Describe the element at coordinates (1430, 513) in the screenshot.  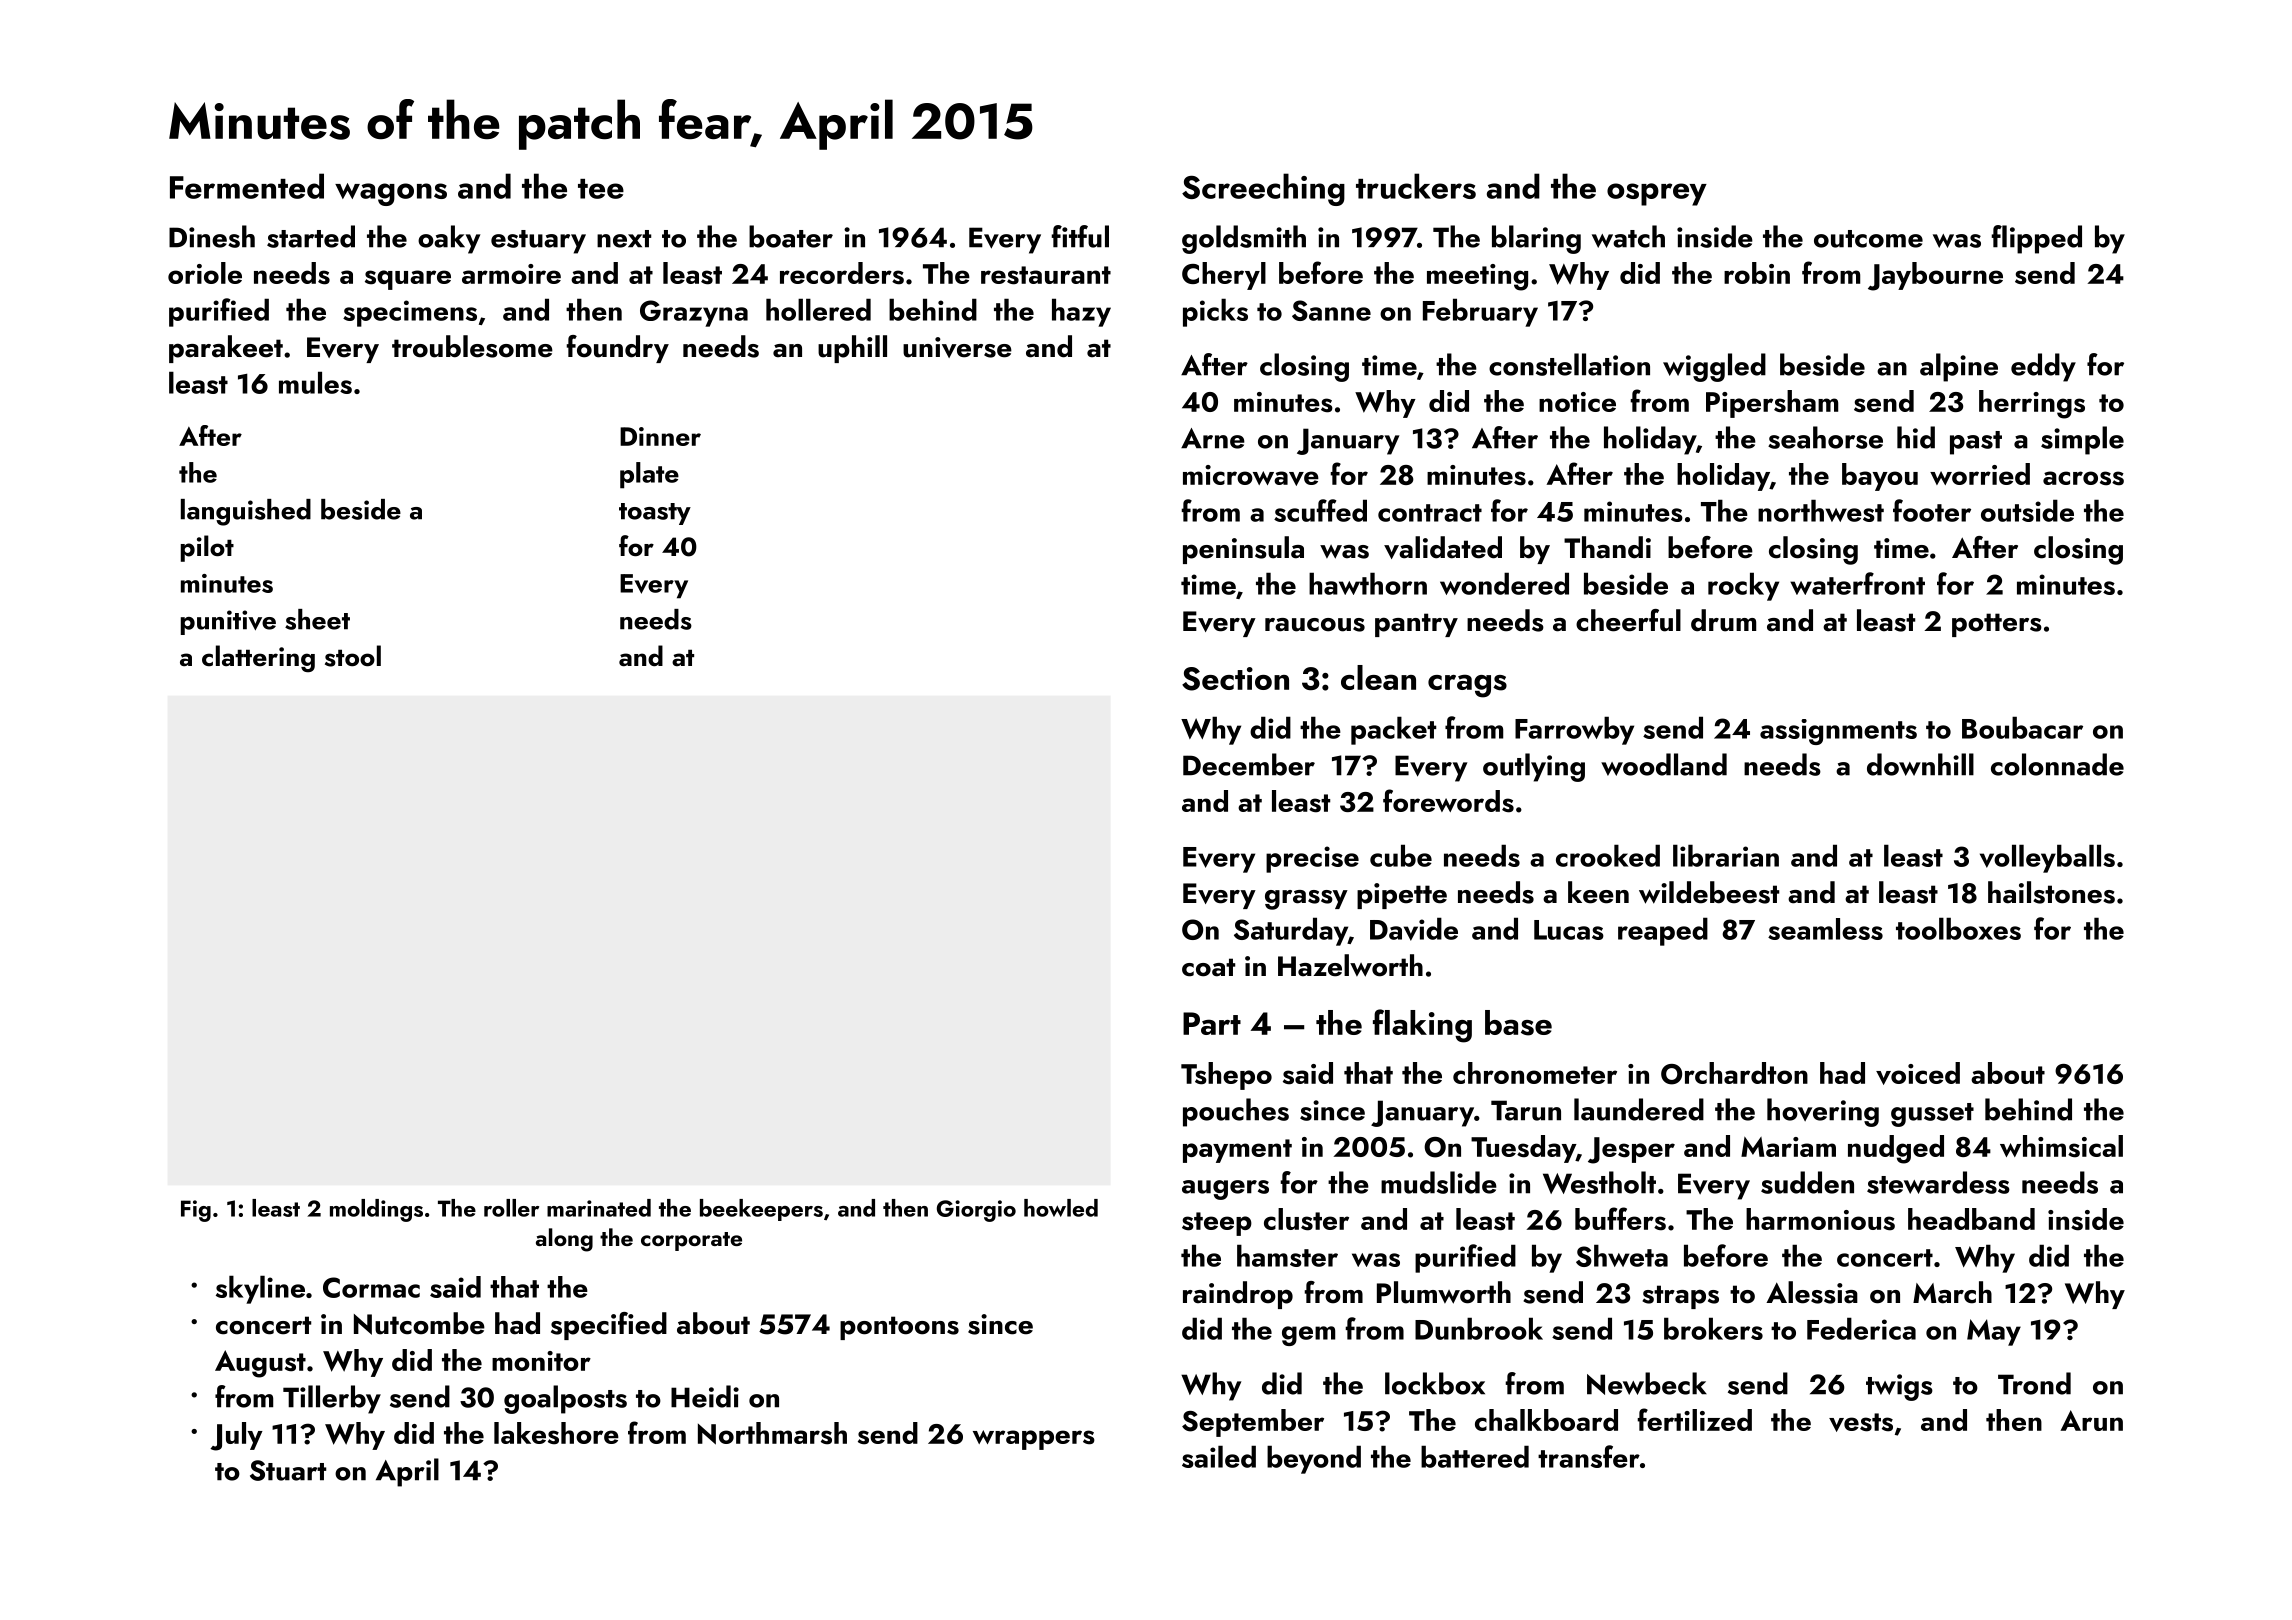
I see `contract` at that location.
